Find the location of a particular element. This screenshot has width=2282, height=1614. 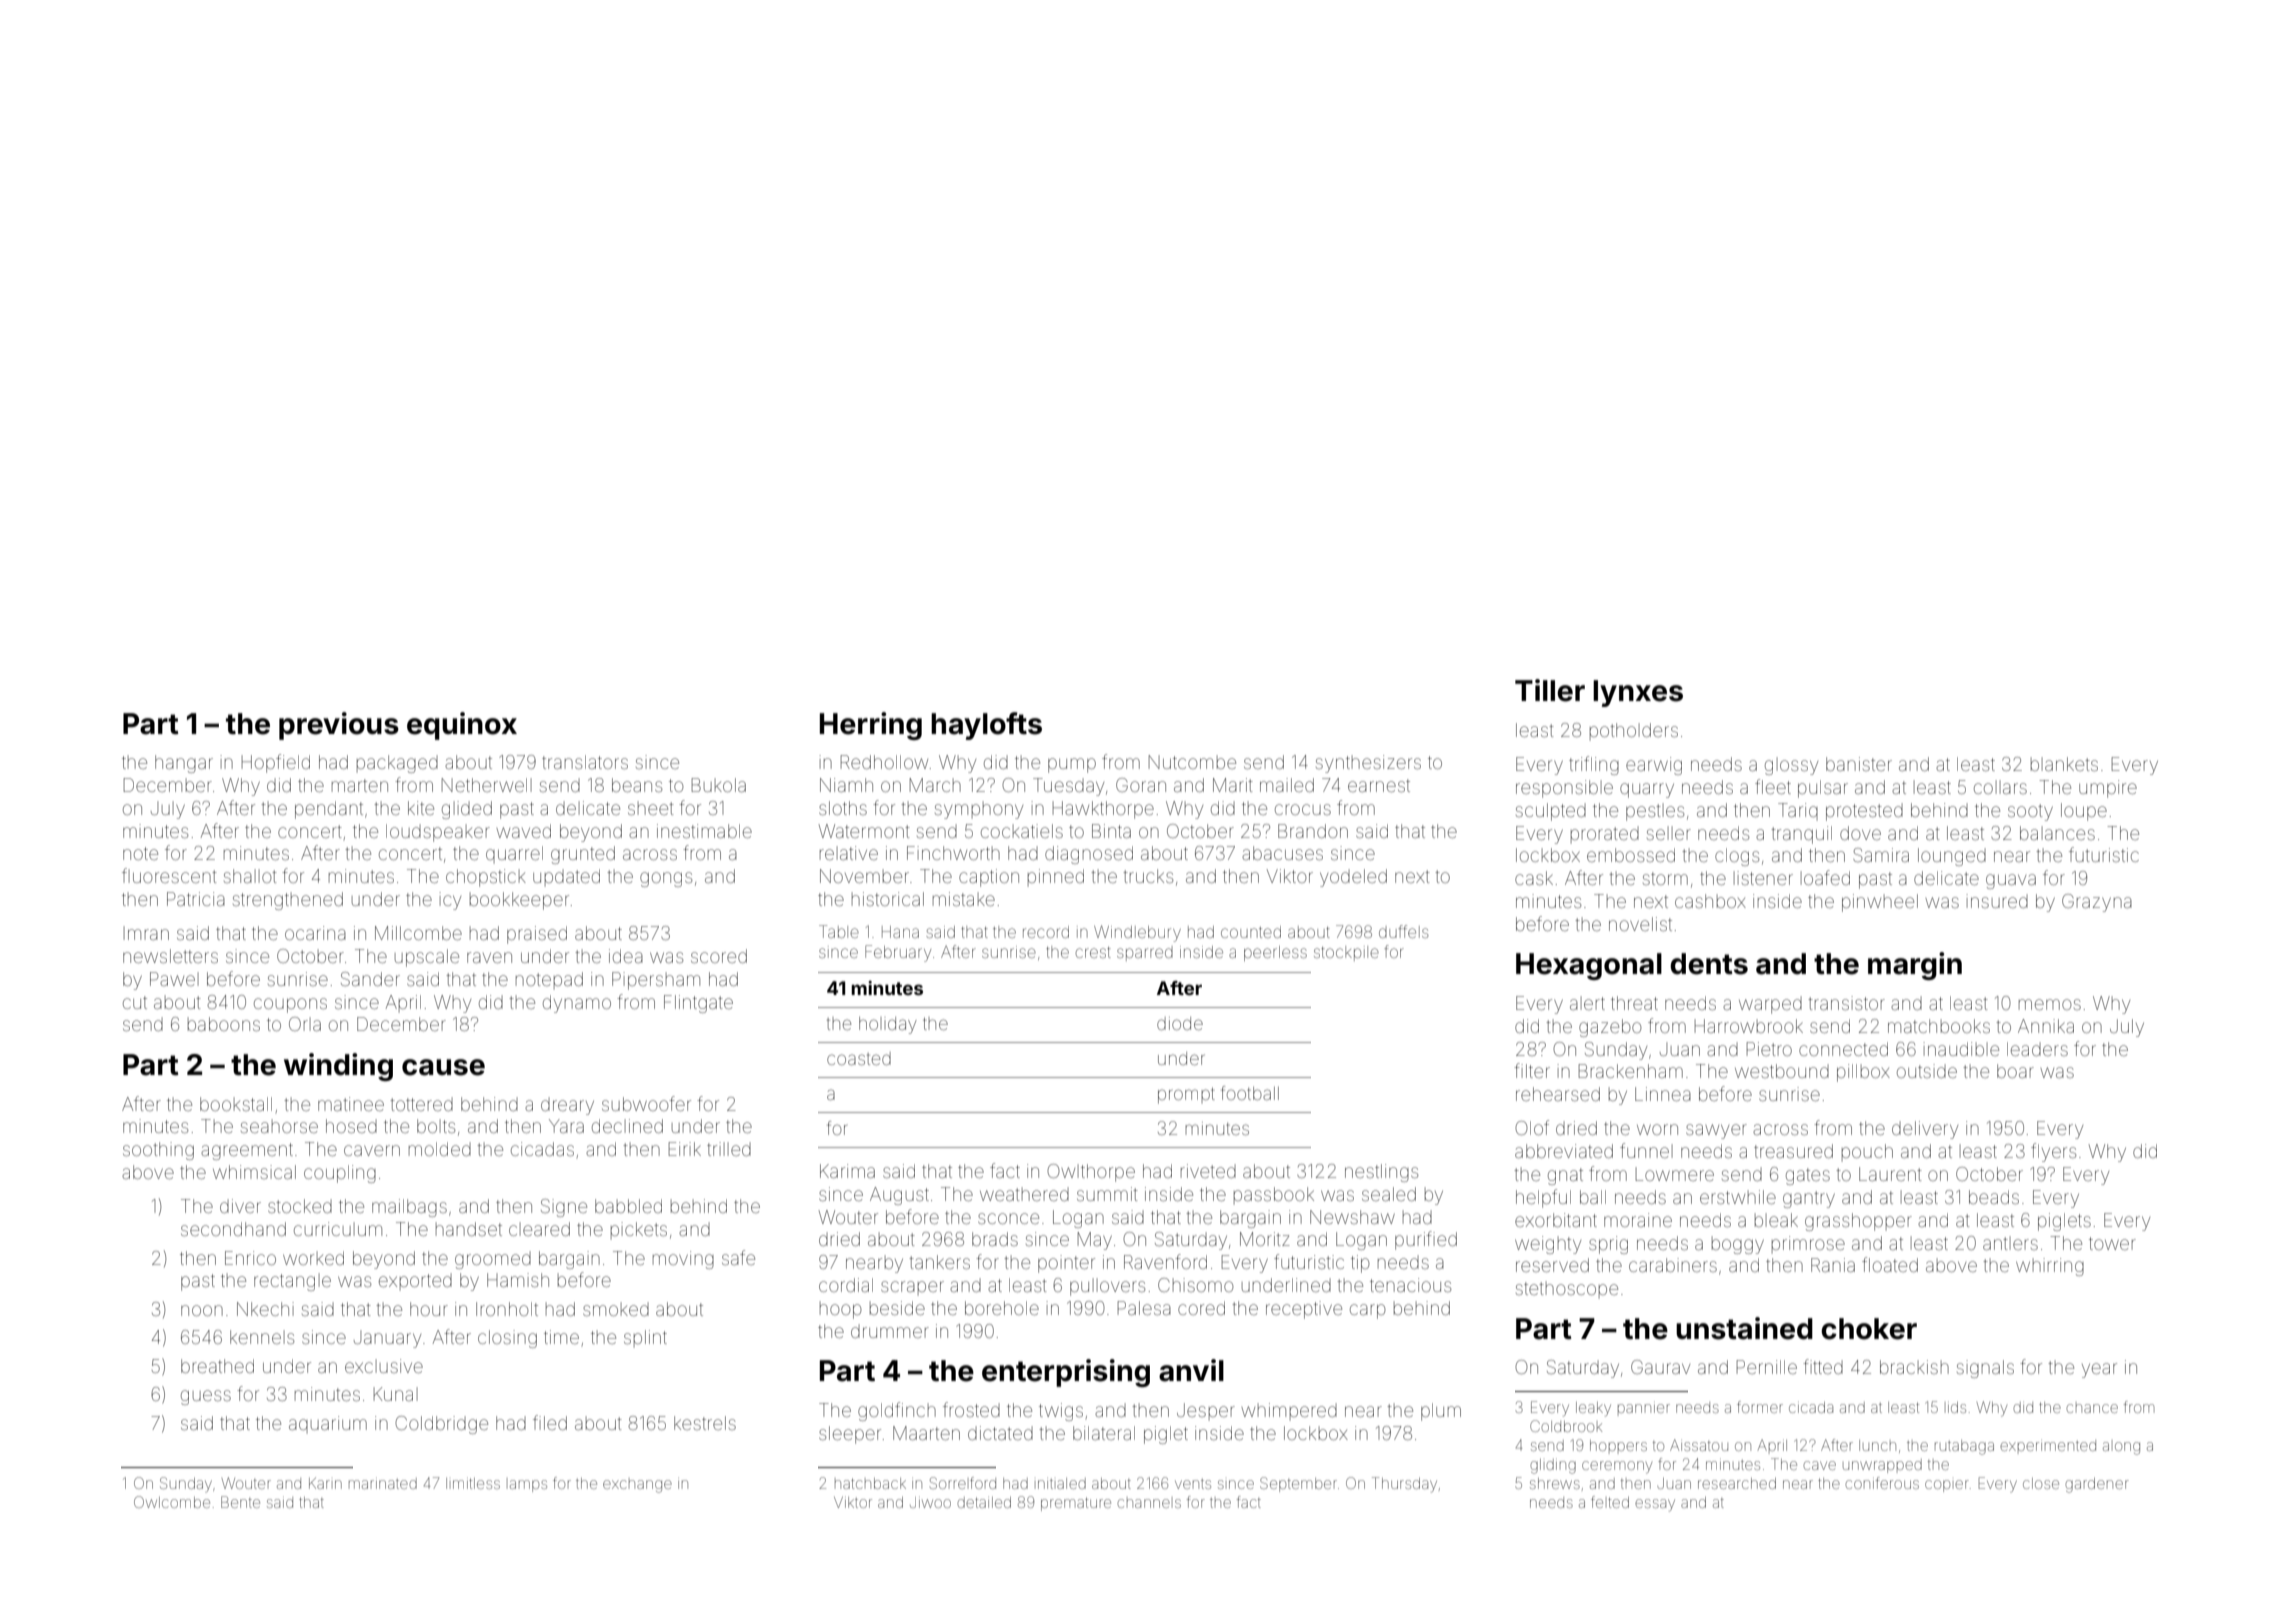

haylofts is located at coordinates (986, 726).
